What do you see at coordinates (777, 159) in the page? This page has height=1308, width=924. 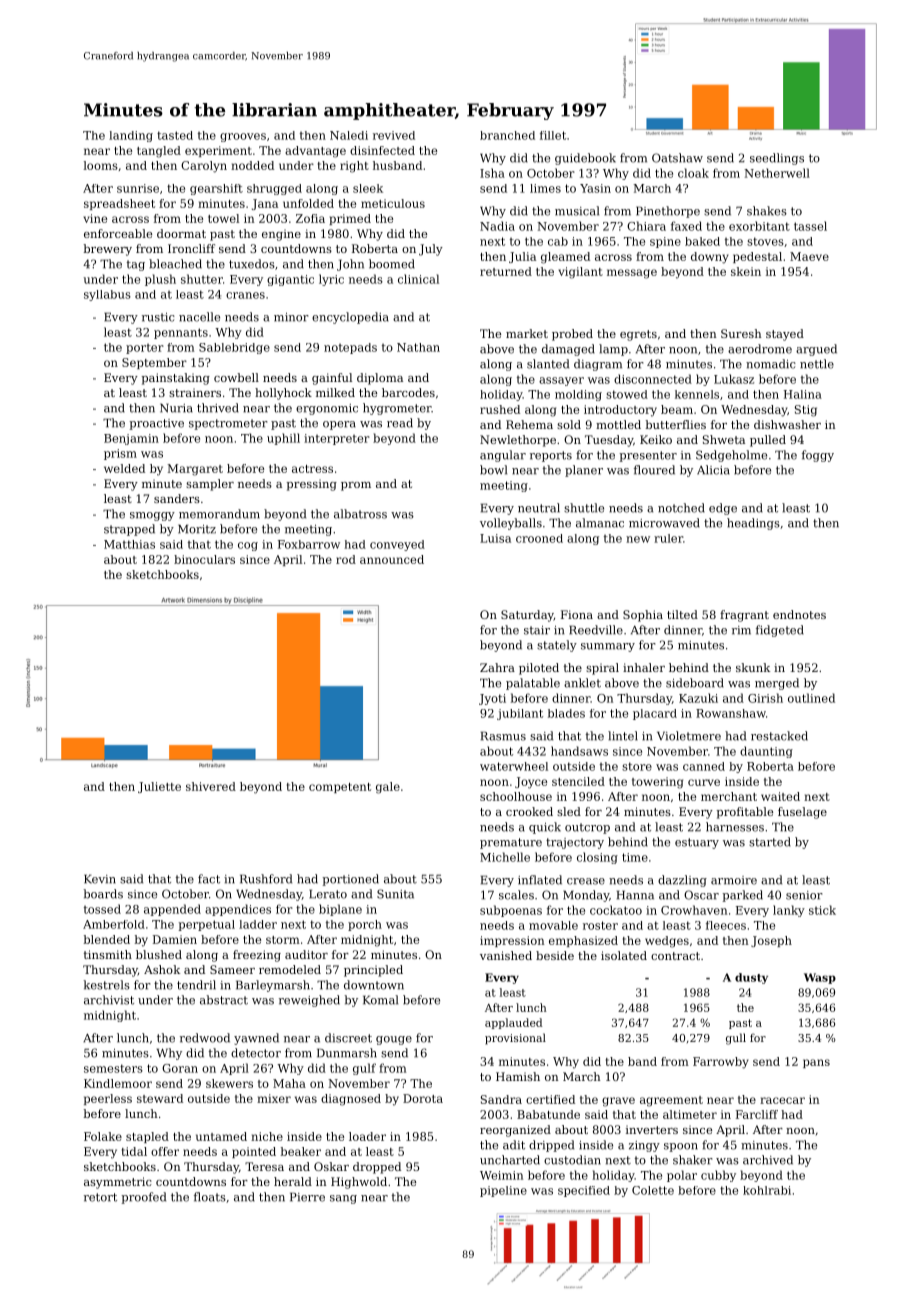 I see `seedlings` at bounding box center [777, 159].
